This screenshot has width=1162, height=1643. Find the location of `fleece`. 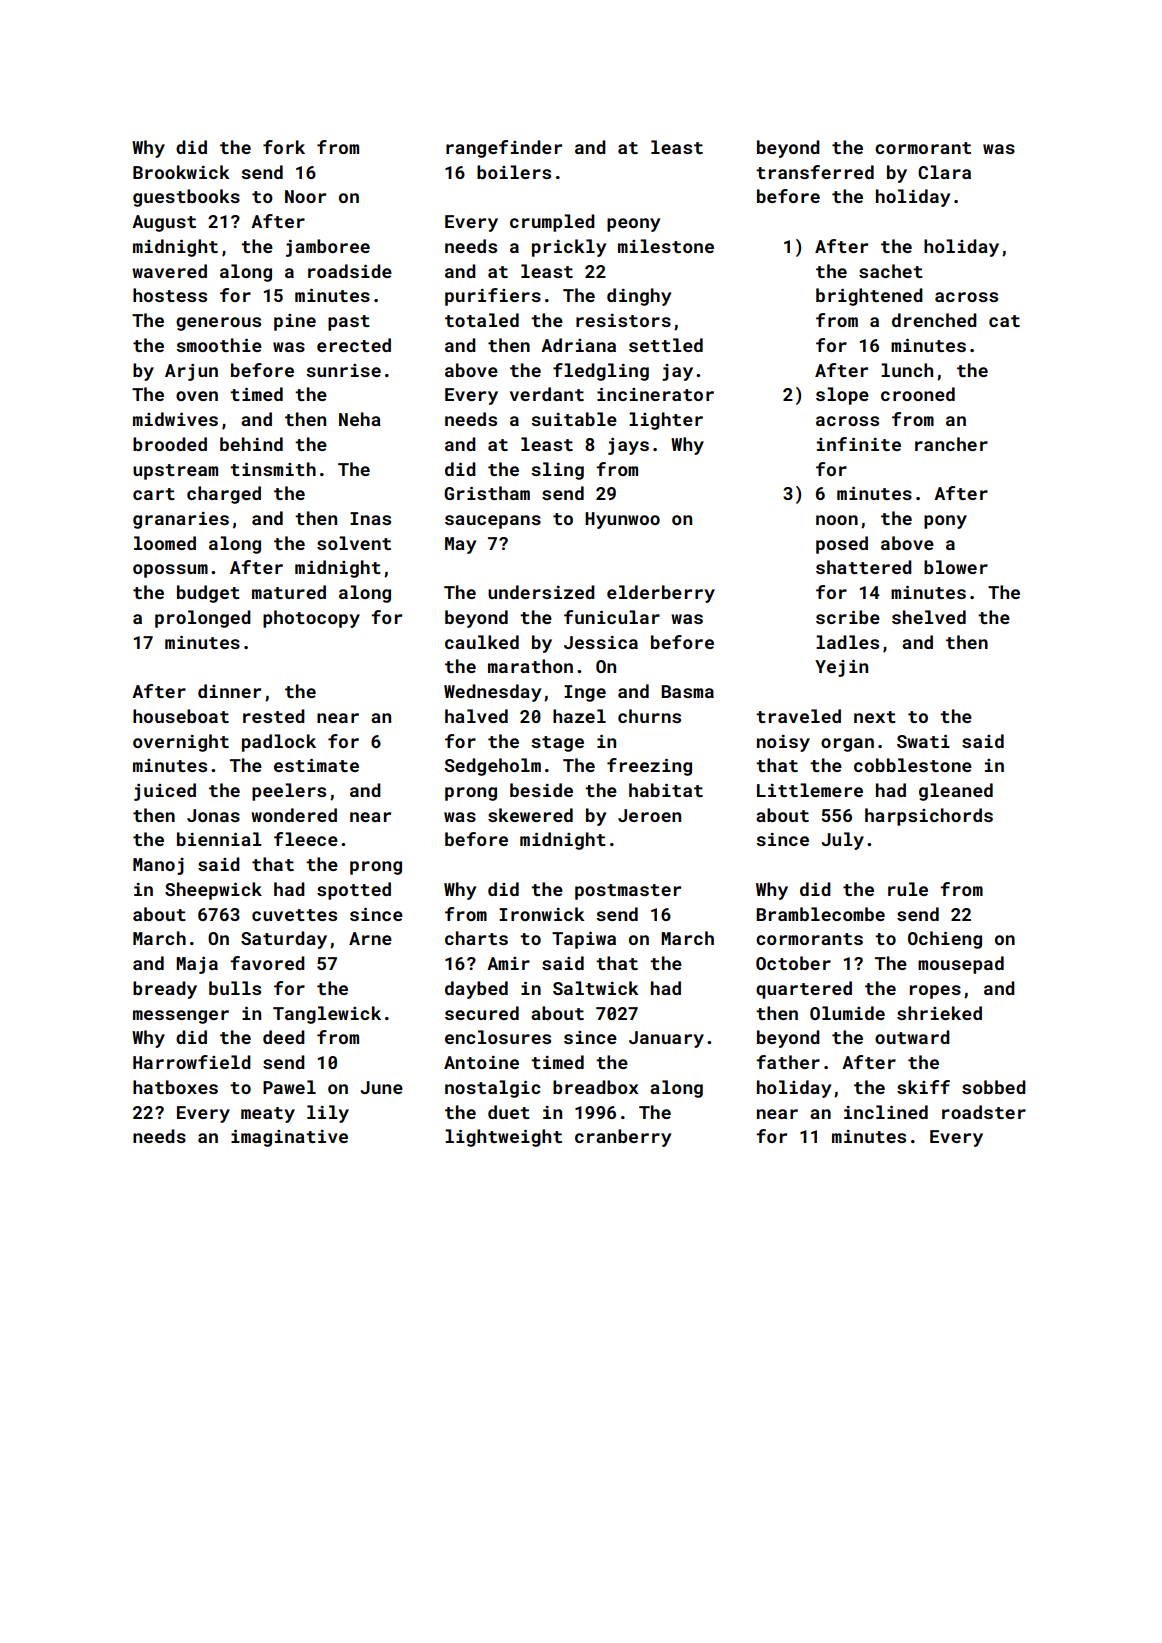

fleece is located at coordinates (306, 839).
